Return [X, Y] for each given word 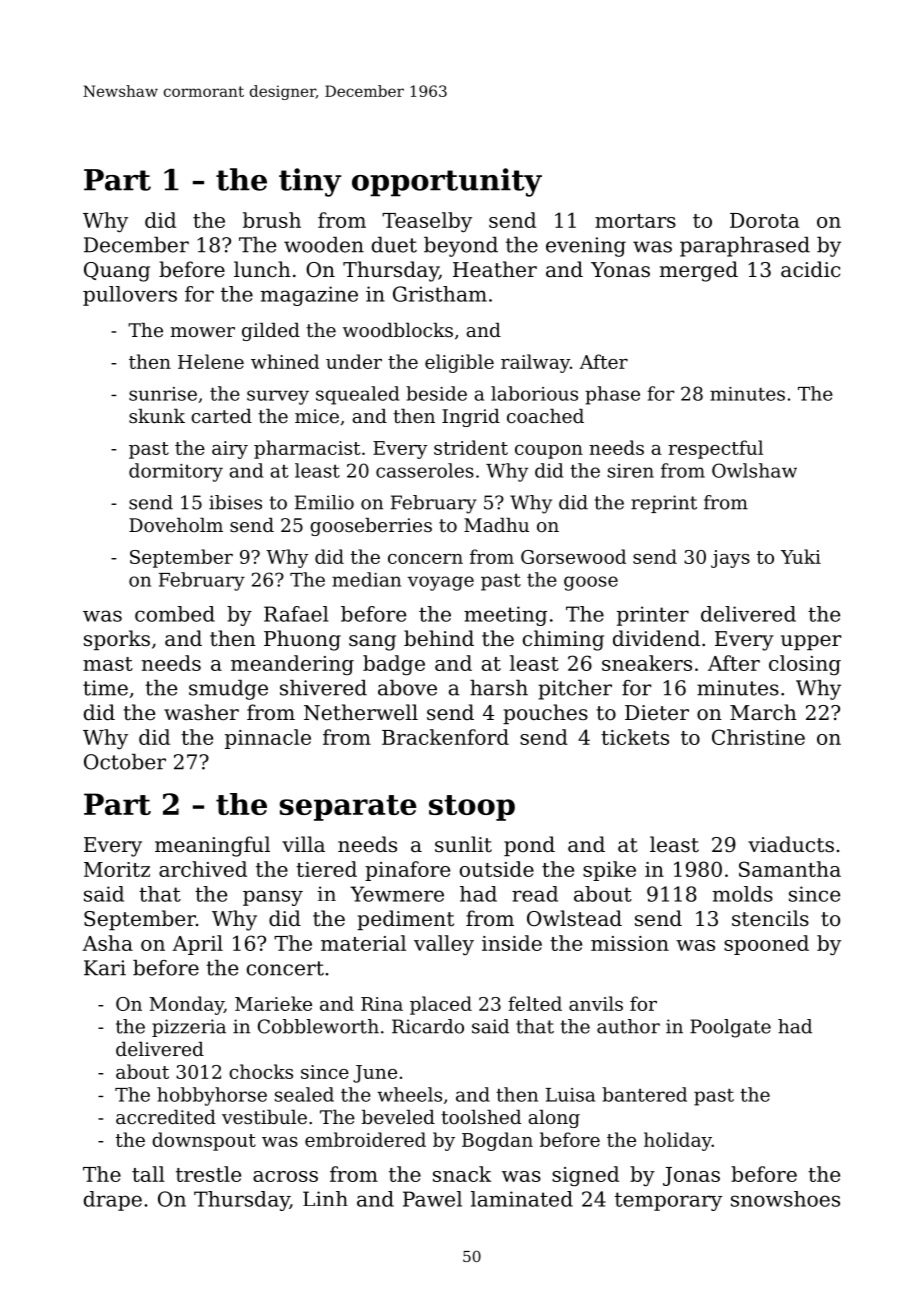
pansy [273, 898]
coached [545, 416]
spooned [766, 945]
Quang [117, 272]
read [535, 894]
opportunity [447, 182]
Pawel [432, 1199]
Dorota [764, 220]
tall [148, 1174]
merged [699, 271]
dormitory [176, 472]
